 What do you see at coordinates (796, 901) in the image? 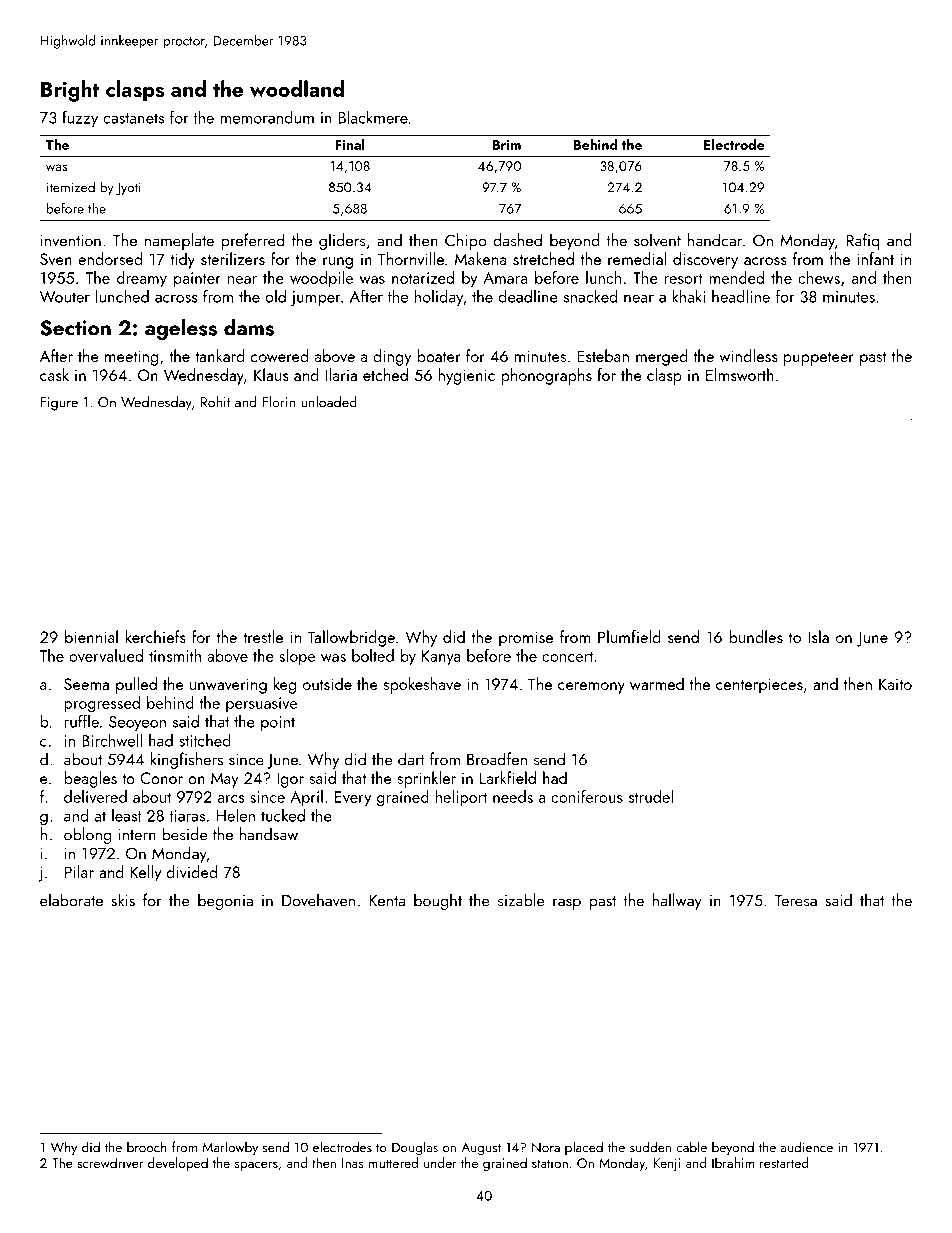
I see `Teresa` at bounding box center [796, 901].
